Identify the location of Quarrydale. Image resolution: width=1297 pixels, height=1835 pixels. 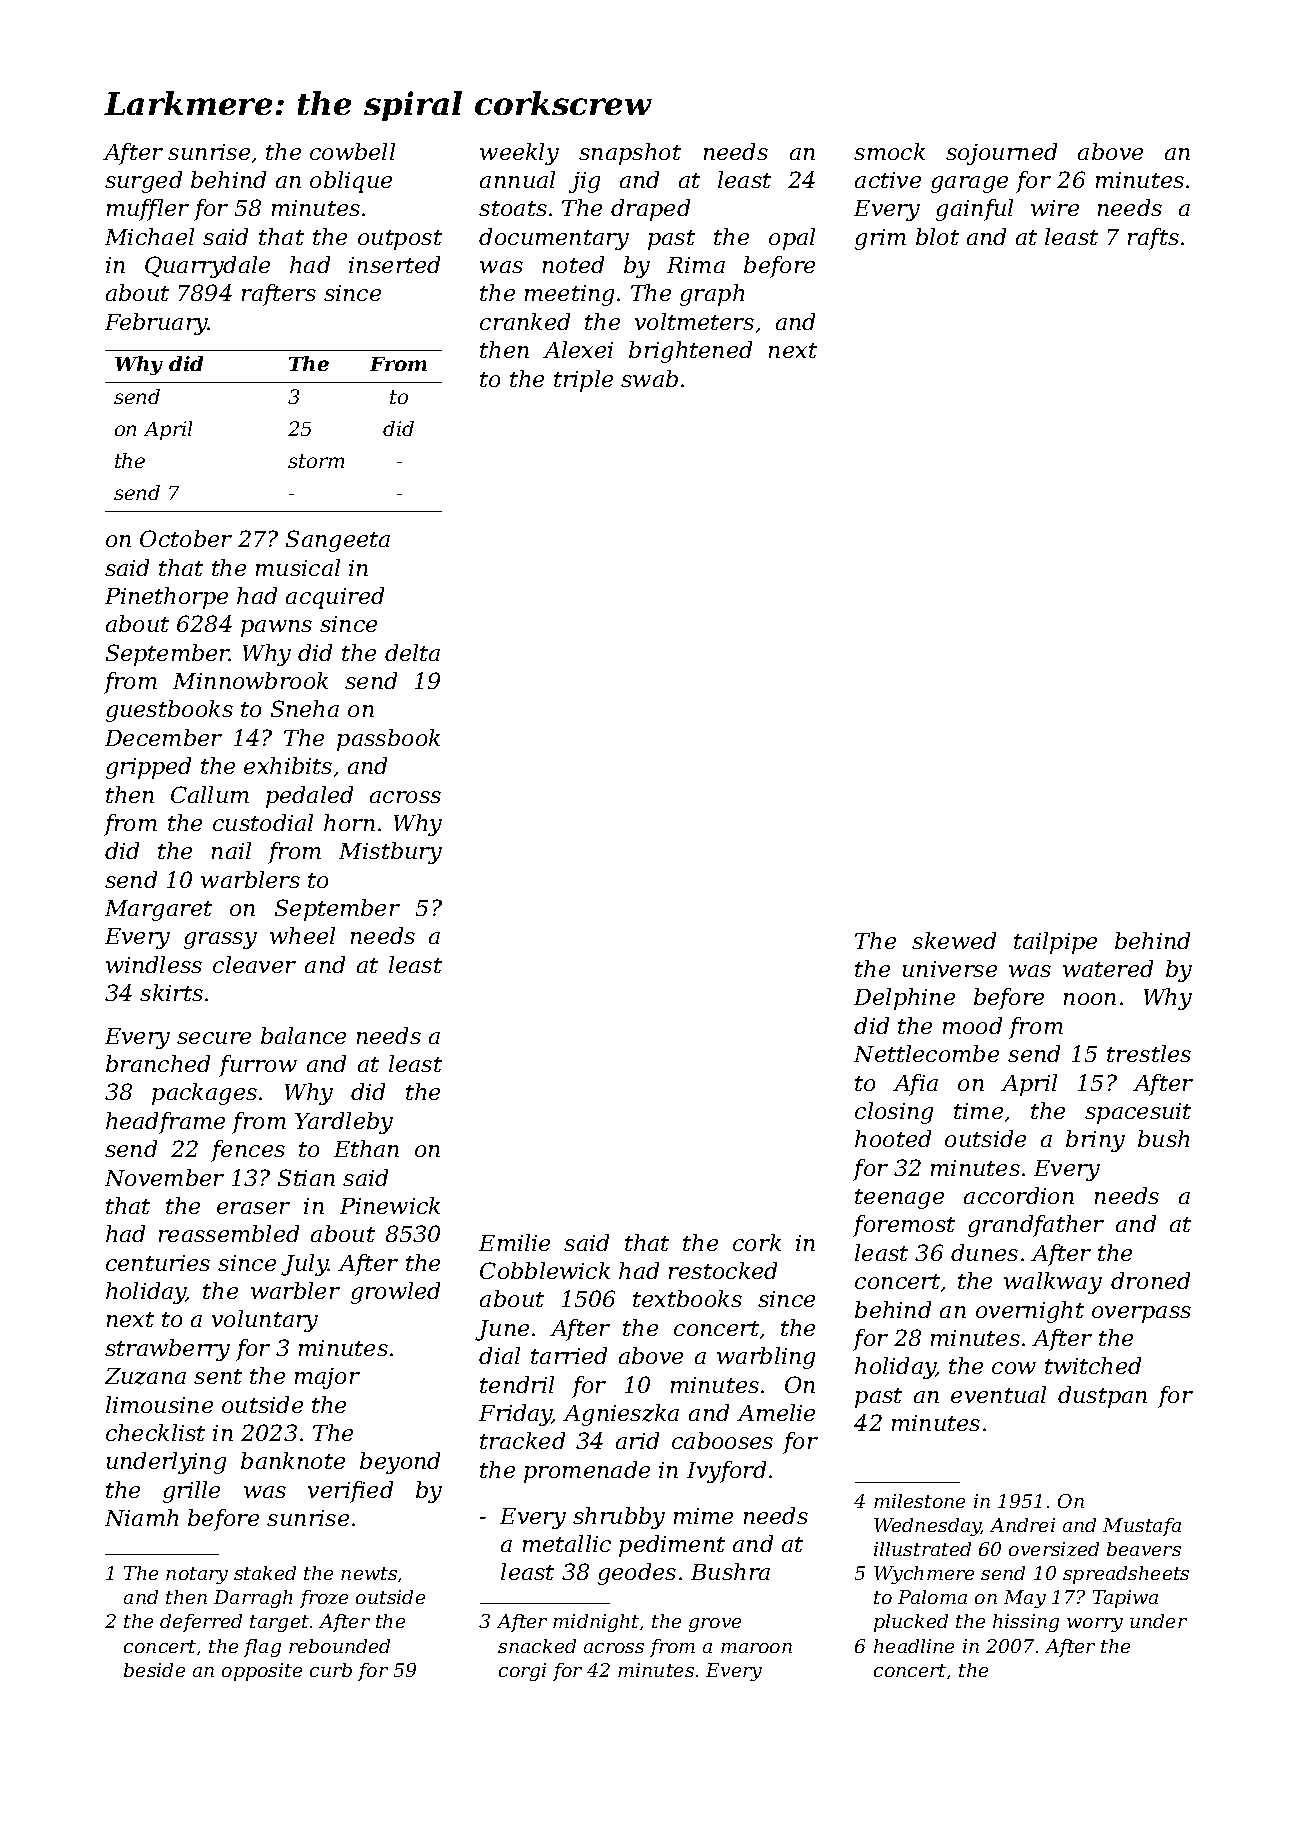
(207, 267).
